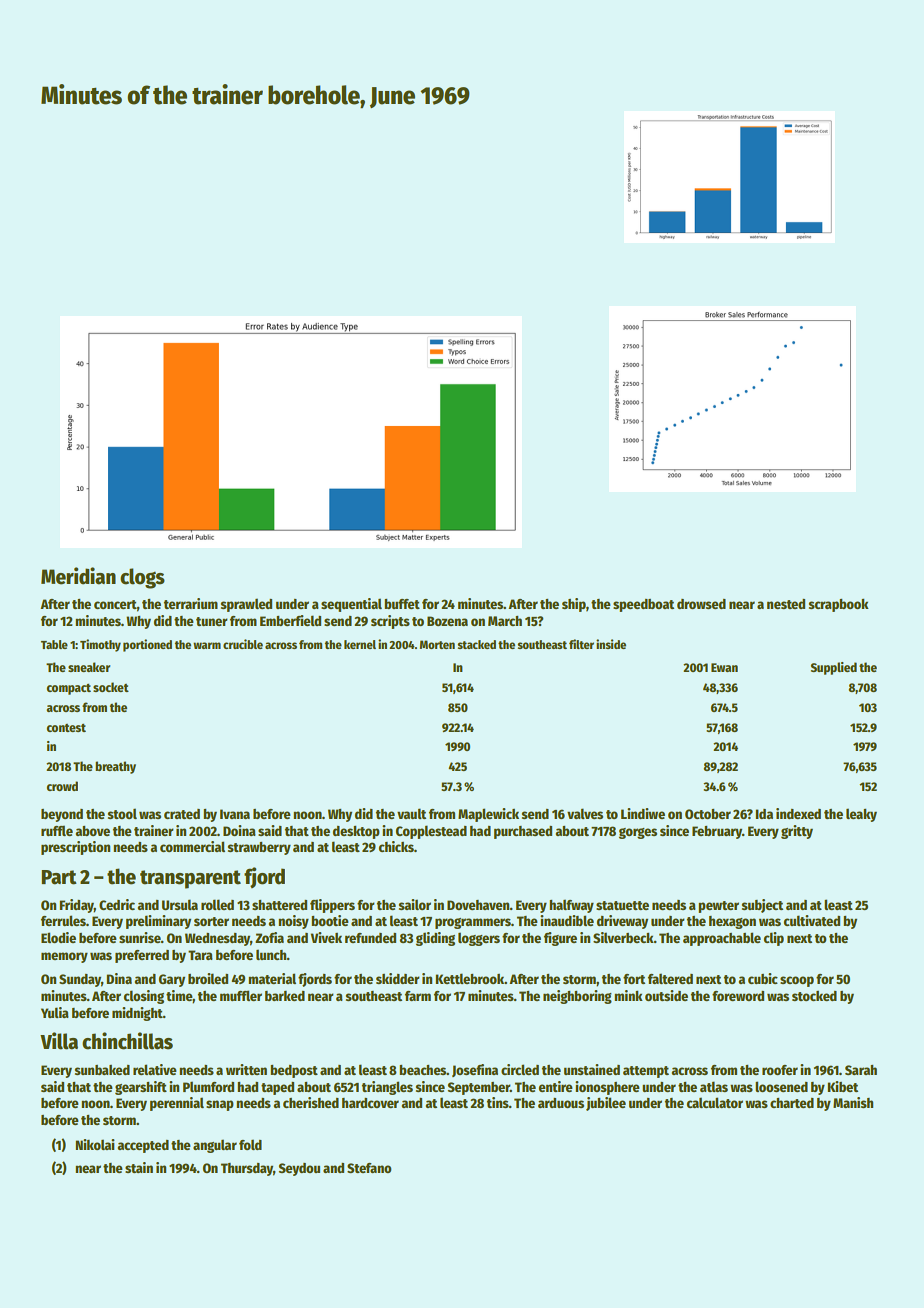 The width and height of the document is (924, 1308). What do you see at coordinates (142, 578) in the document?
I see `clogs` at bounding box center [142, 578].
